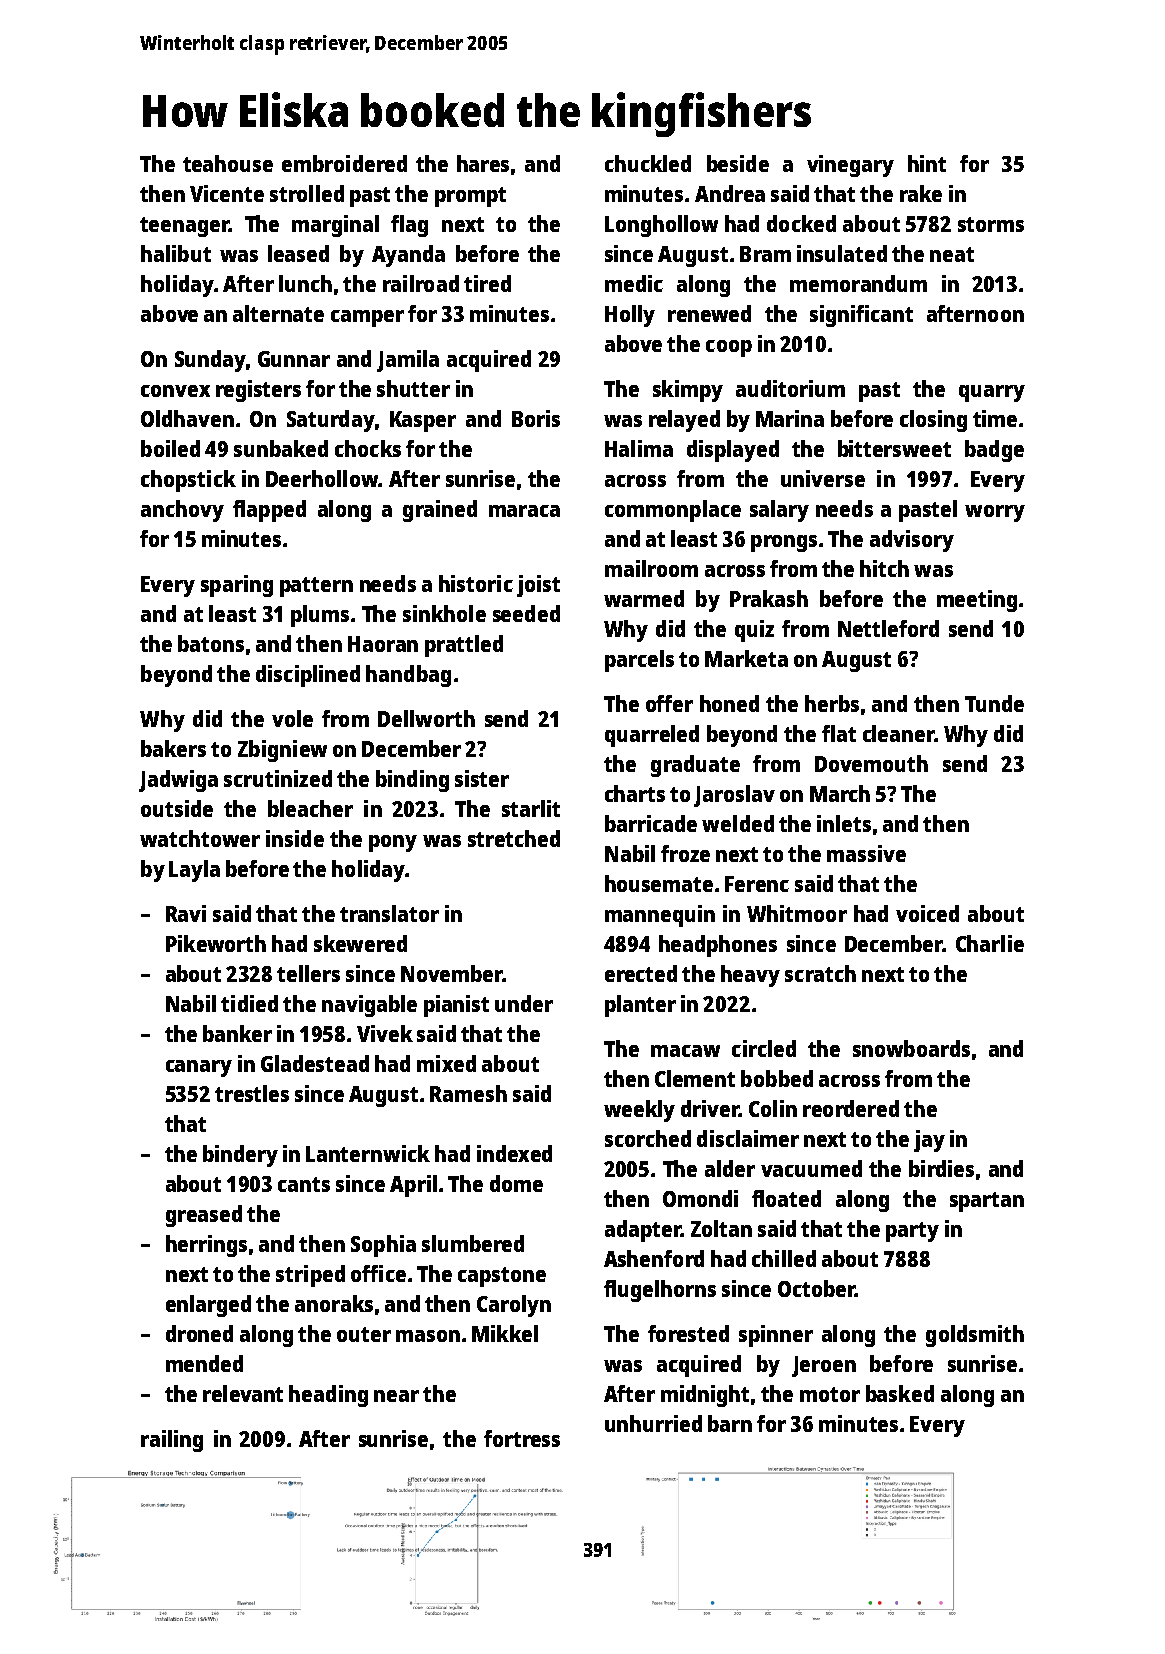  Describe the element at coordinates (487, 283) in the page. I see `tired` at that location.
